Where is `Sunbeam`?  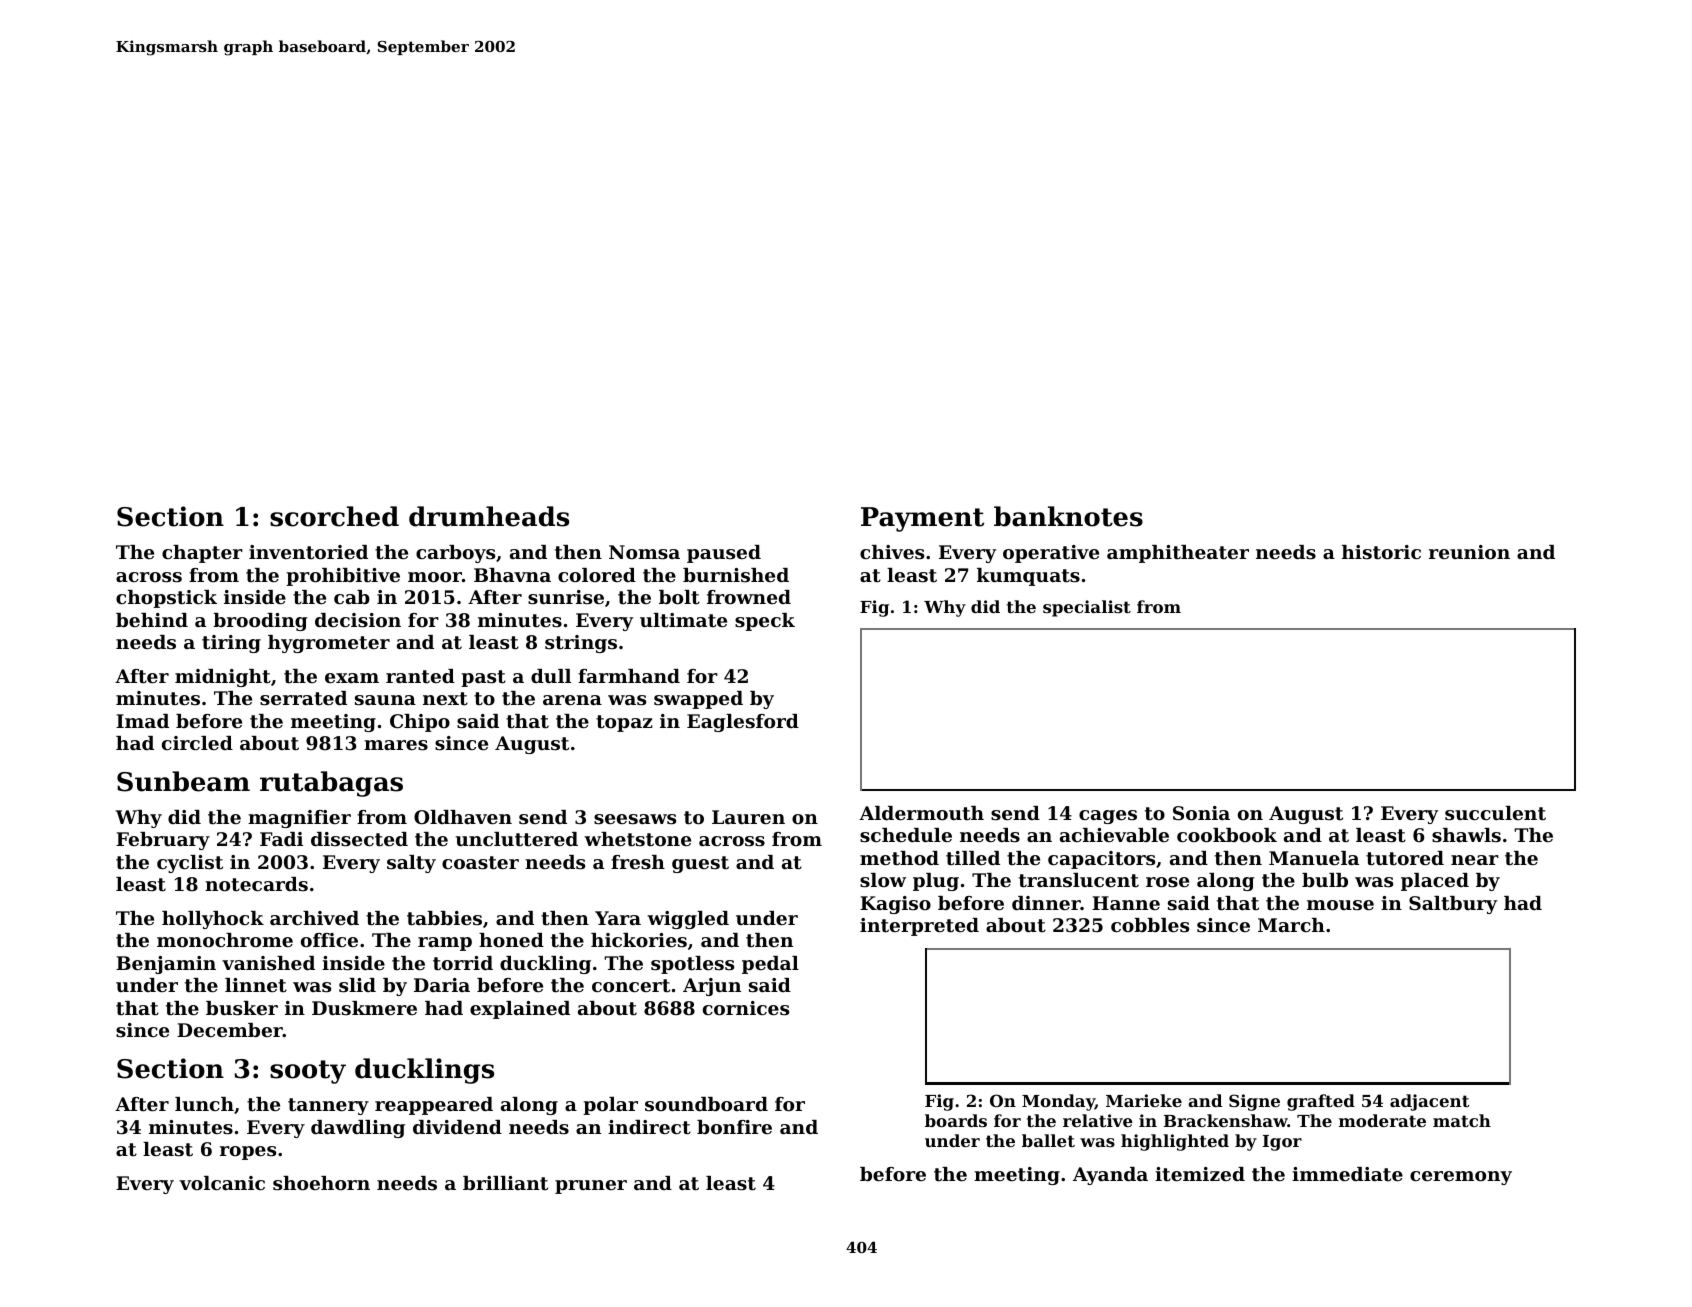
Sunbeam is located at coordinates (183, 781).
